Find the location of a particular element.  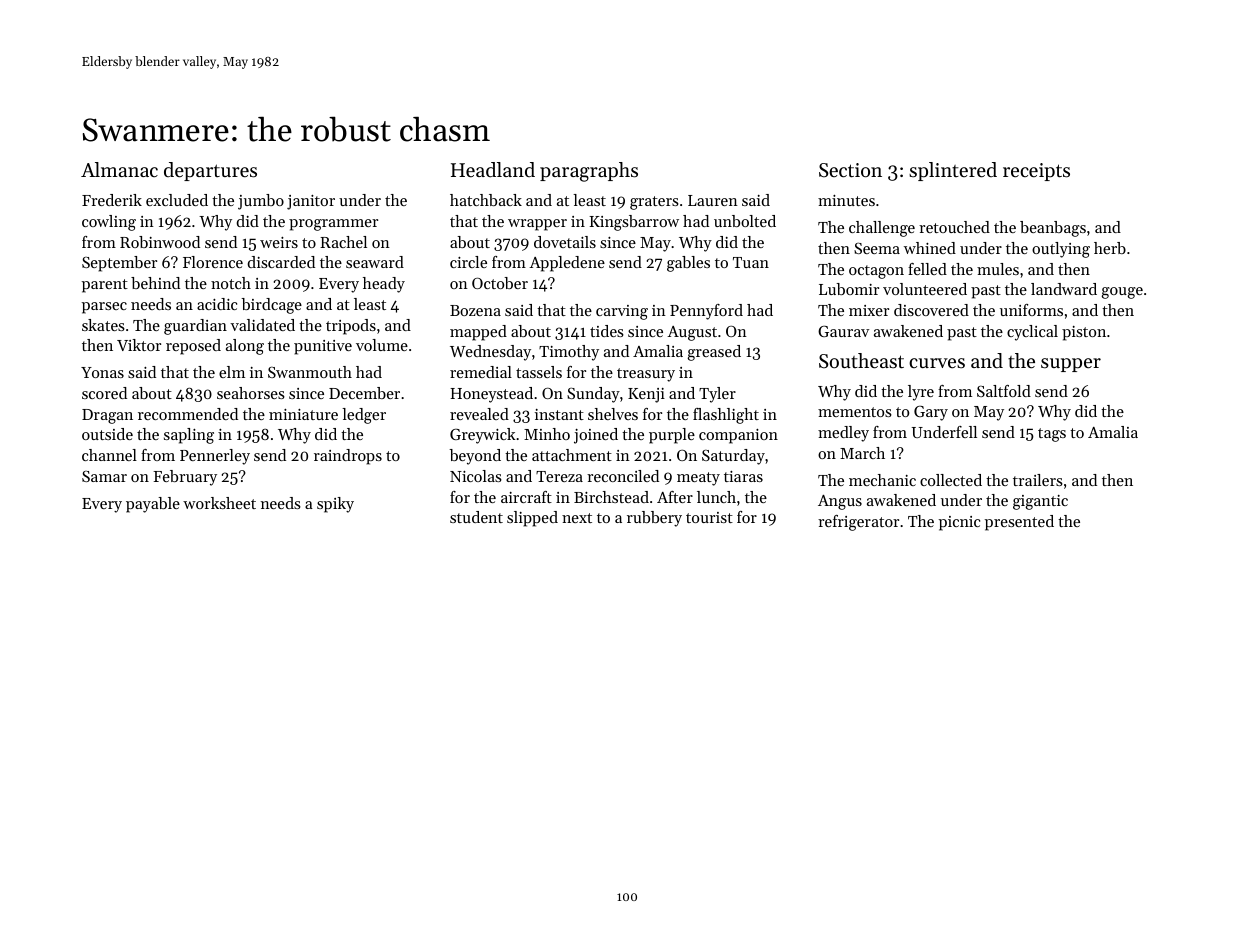

felled is located at coordinates (927, 269).
